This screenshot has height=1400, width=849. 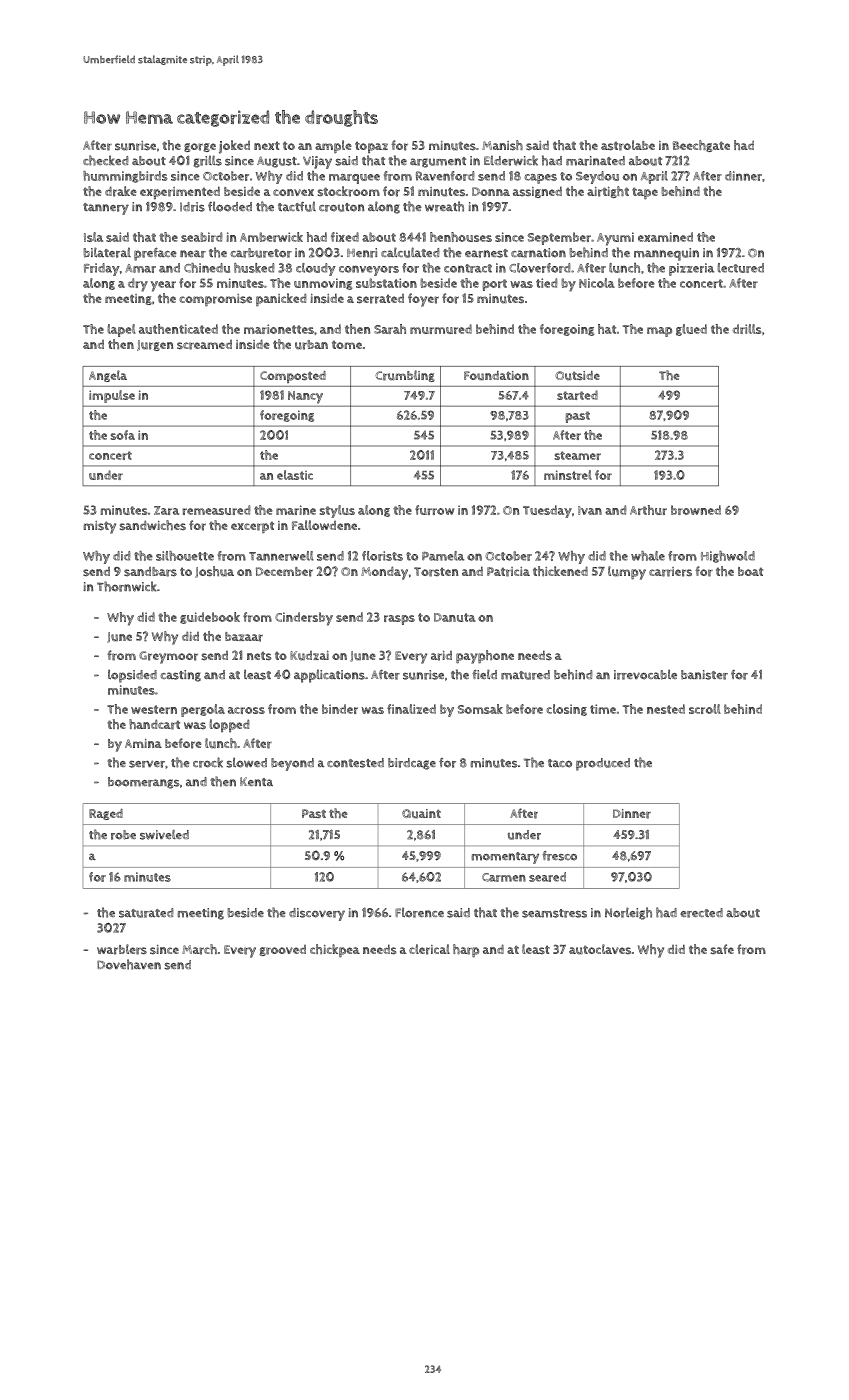 I want to click on lopped, so click(x=229, y=725).
